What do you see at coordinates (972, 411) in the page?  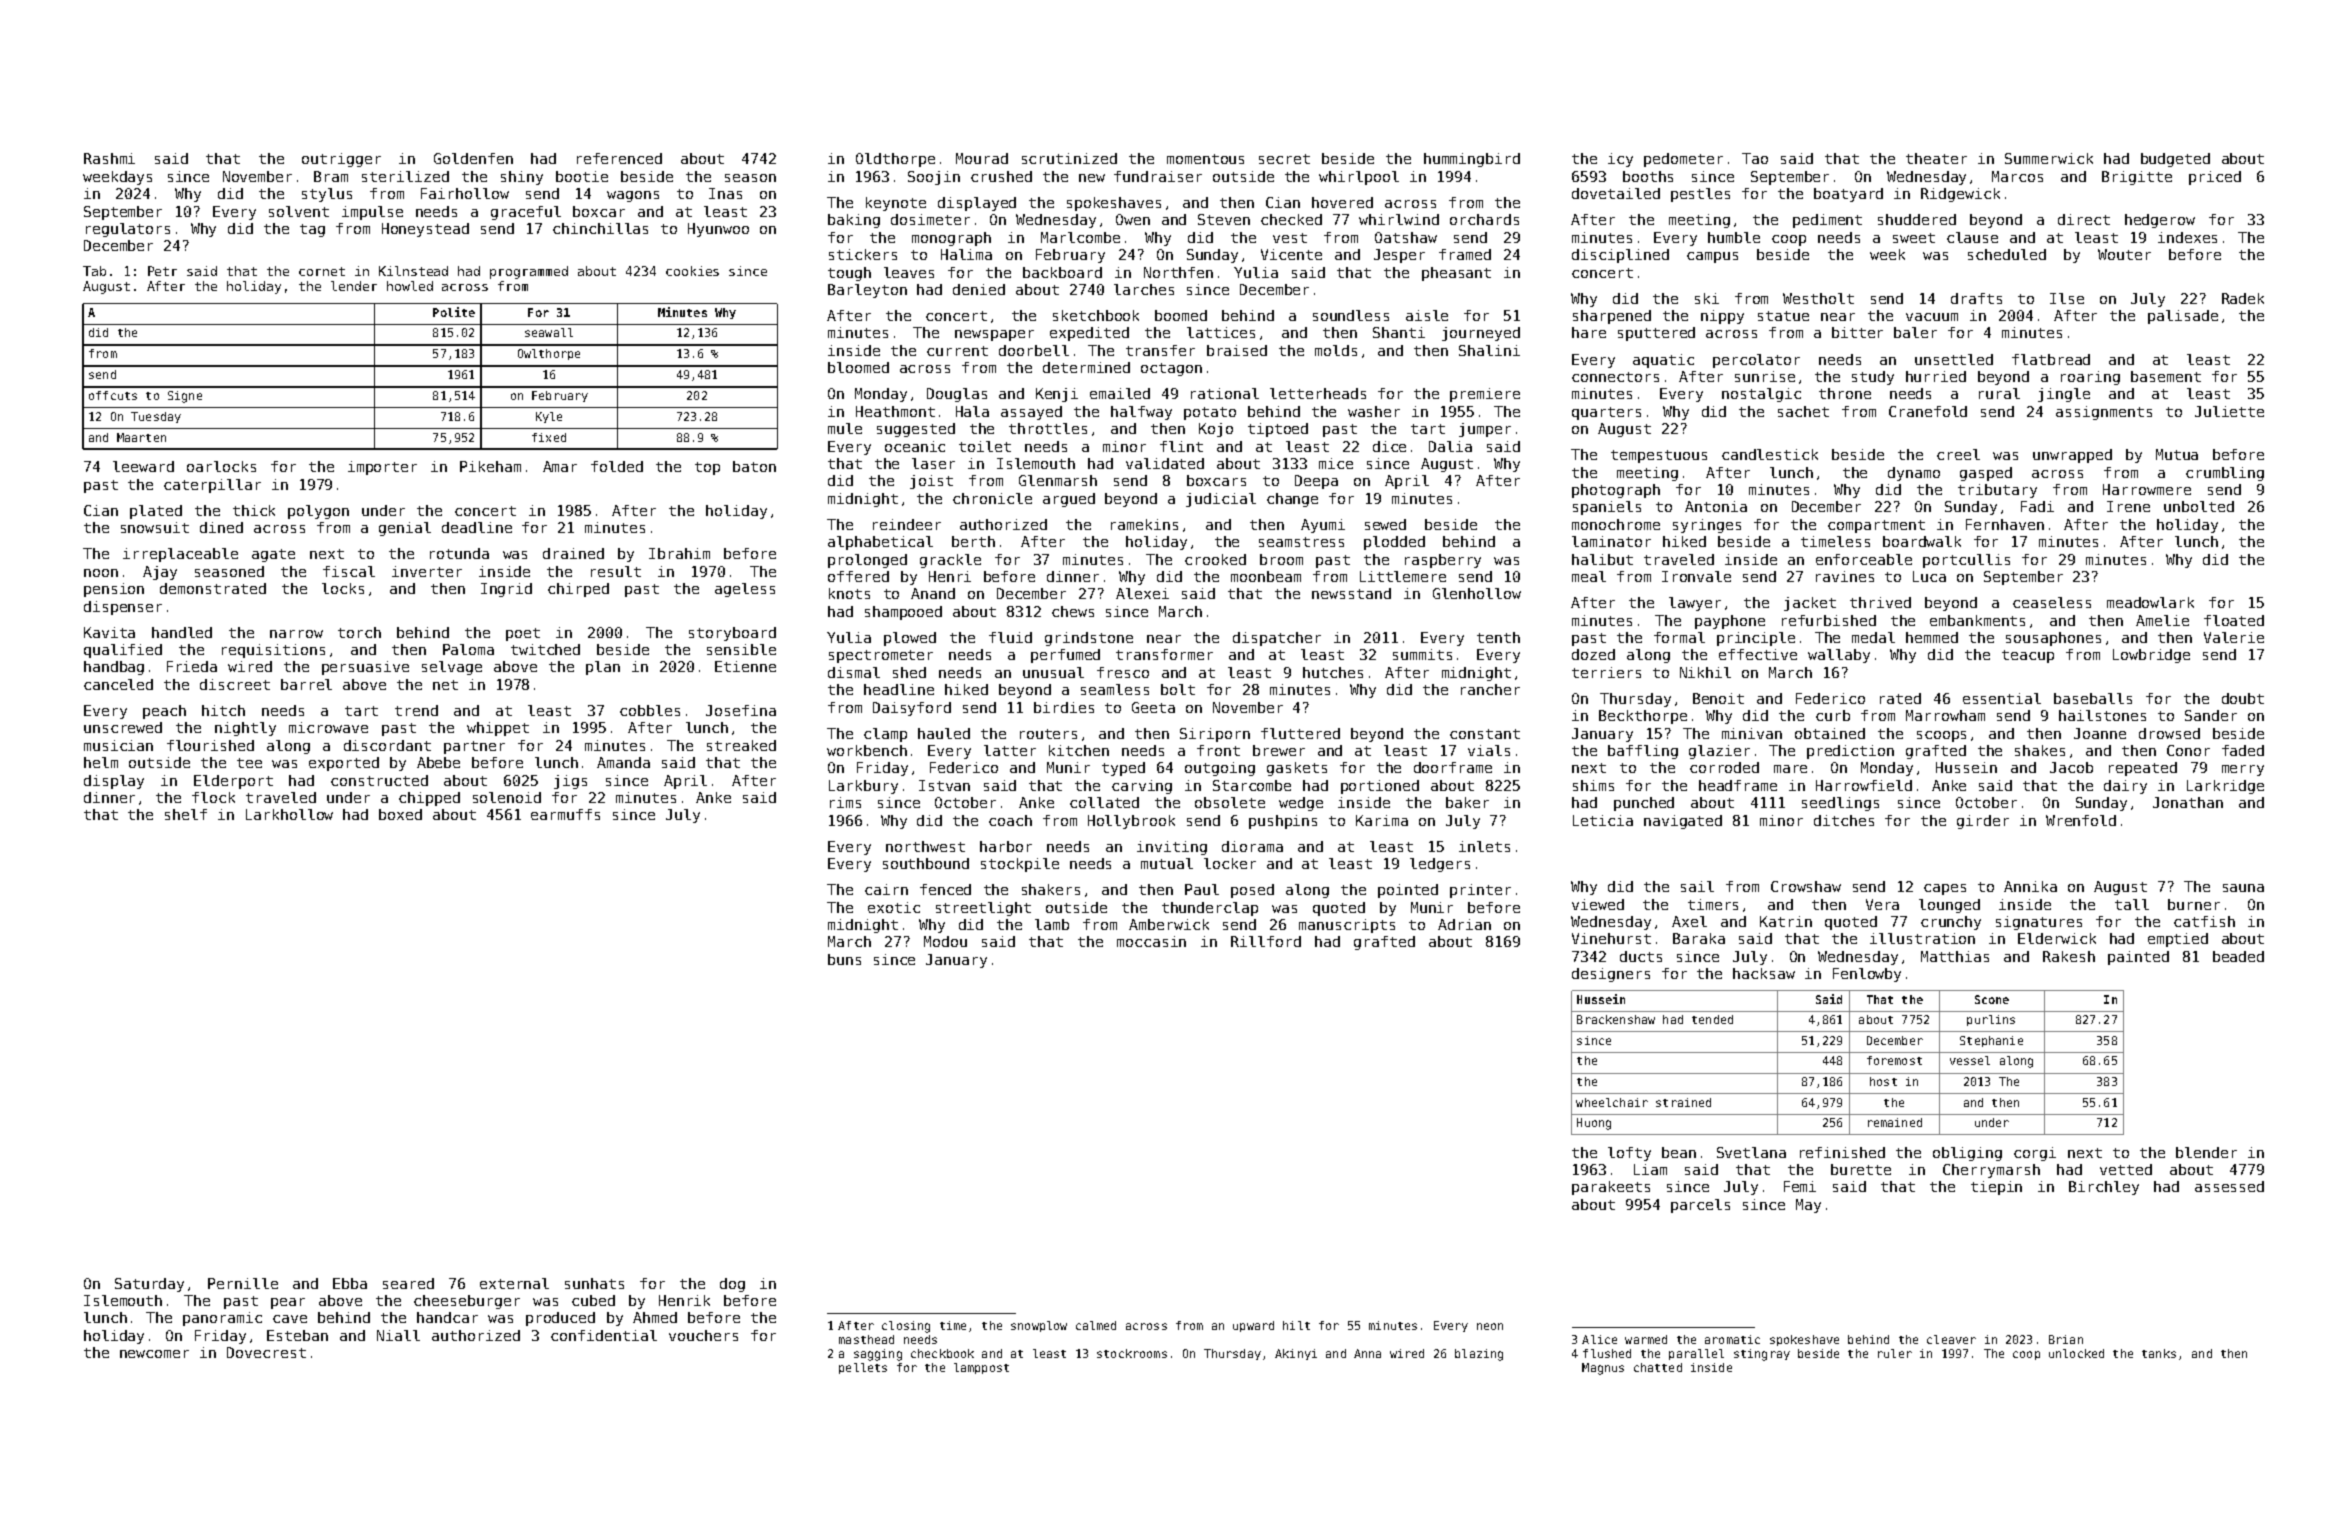 I see `Hala` at bounding box center [972, 411].
